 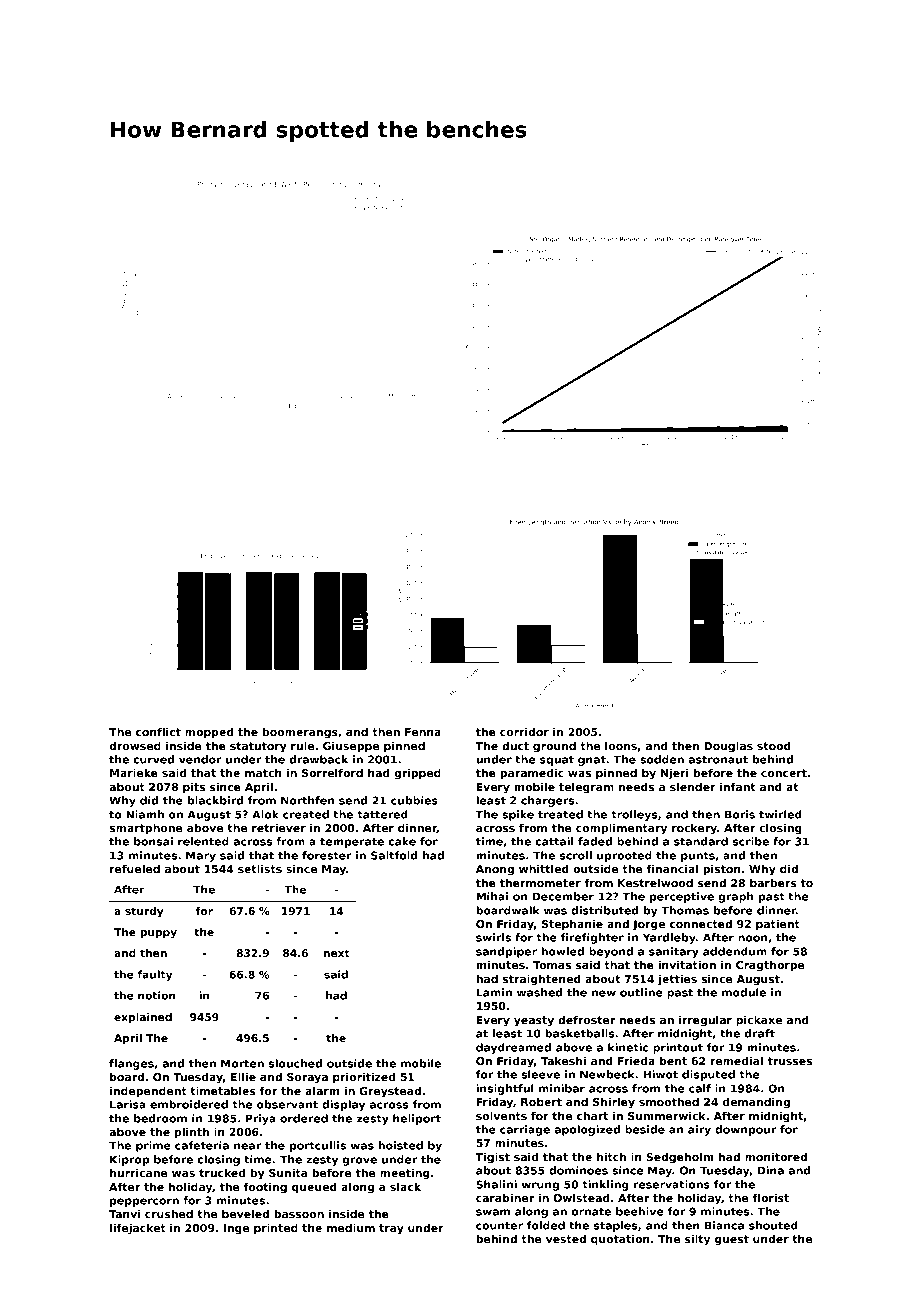 What do you see at coordinates (532, 774) in the document?
I see `paramedic` at bounding box center [532, 774].
